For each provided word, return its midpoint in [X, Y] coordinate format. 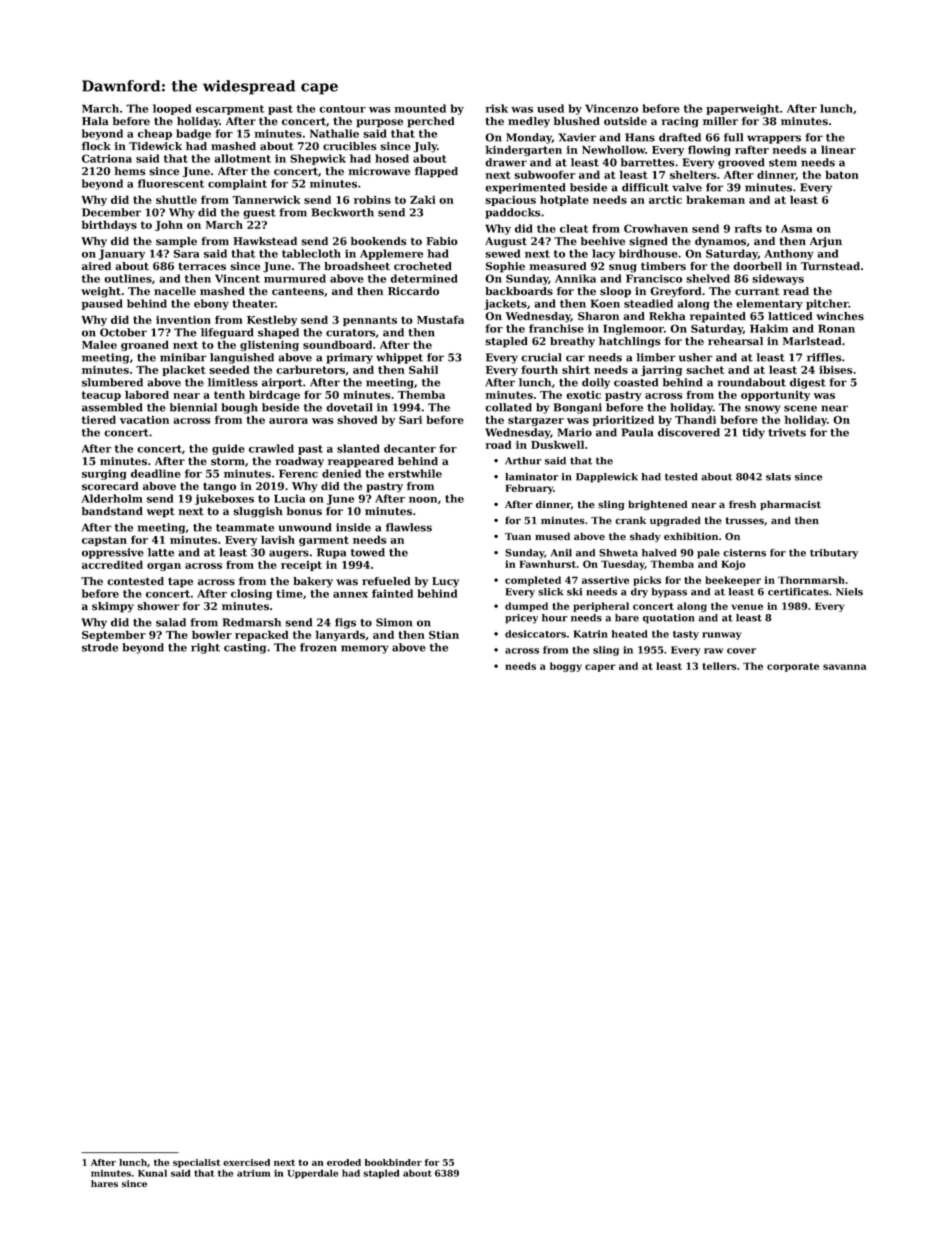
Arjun [826, 242]
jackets [505, 304]
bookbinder [393, 1162]
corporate [793, 667]
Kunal [152, 1173]
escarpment [230, 110]
